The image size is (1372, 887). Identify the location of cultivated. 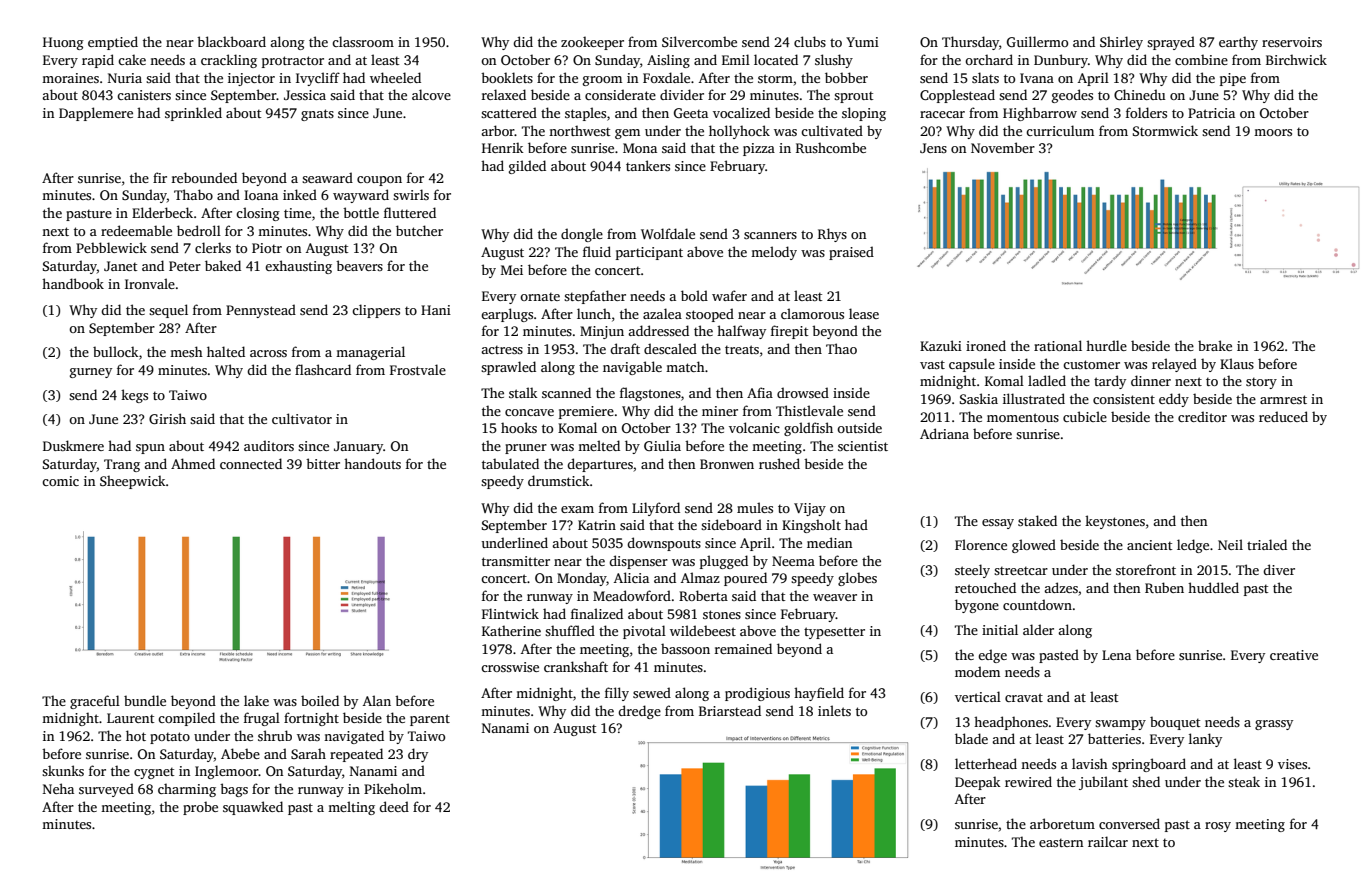
(832, 130).
